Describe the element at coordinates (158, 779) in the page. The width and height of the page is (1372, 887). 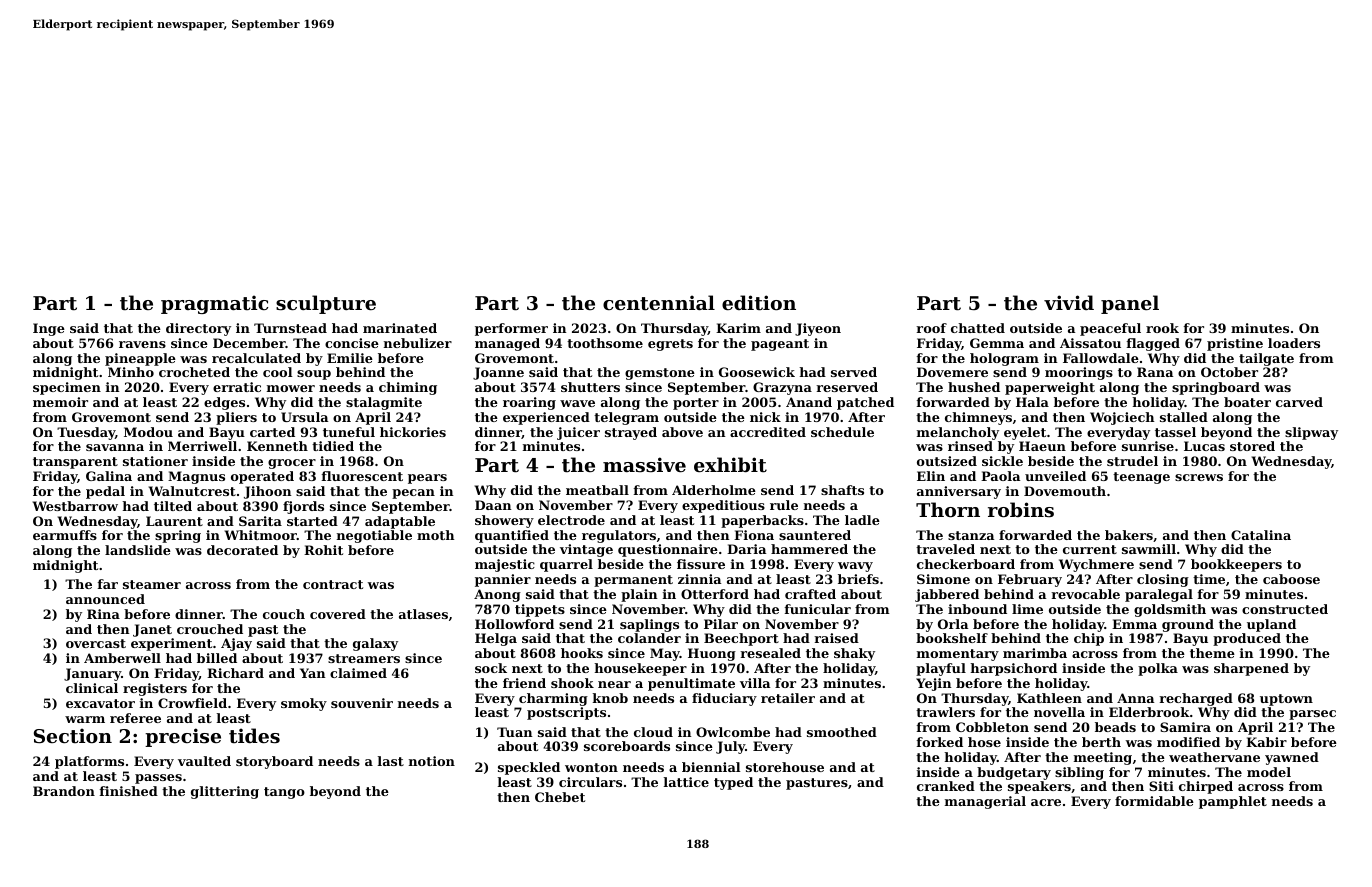
I see `passes` at that location.
